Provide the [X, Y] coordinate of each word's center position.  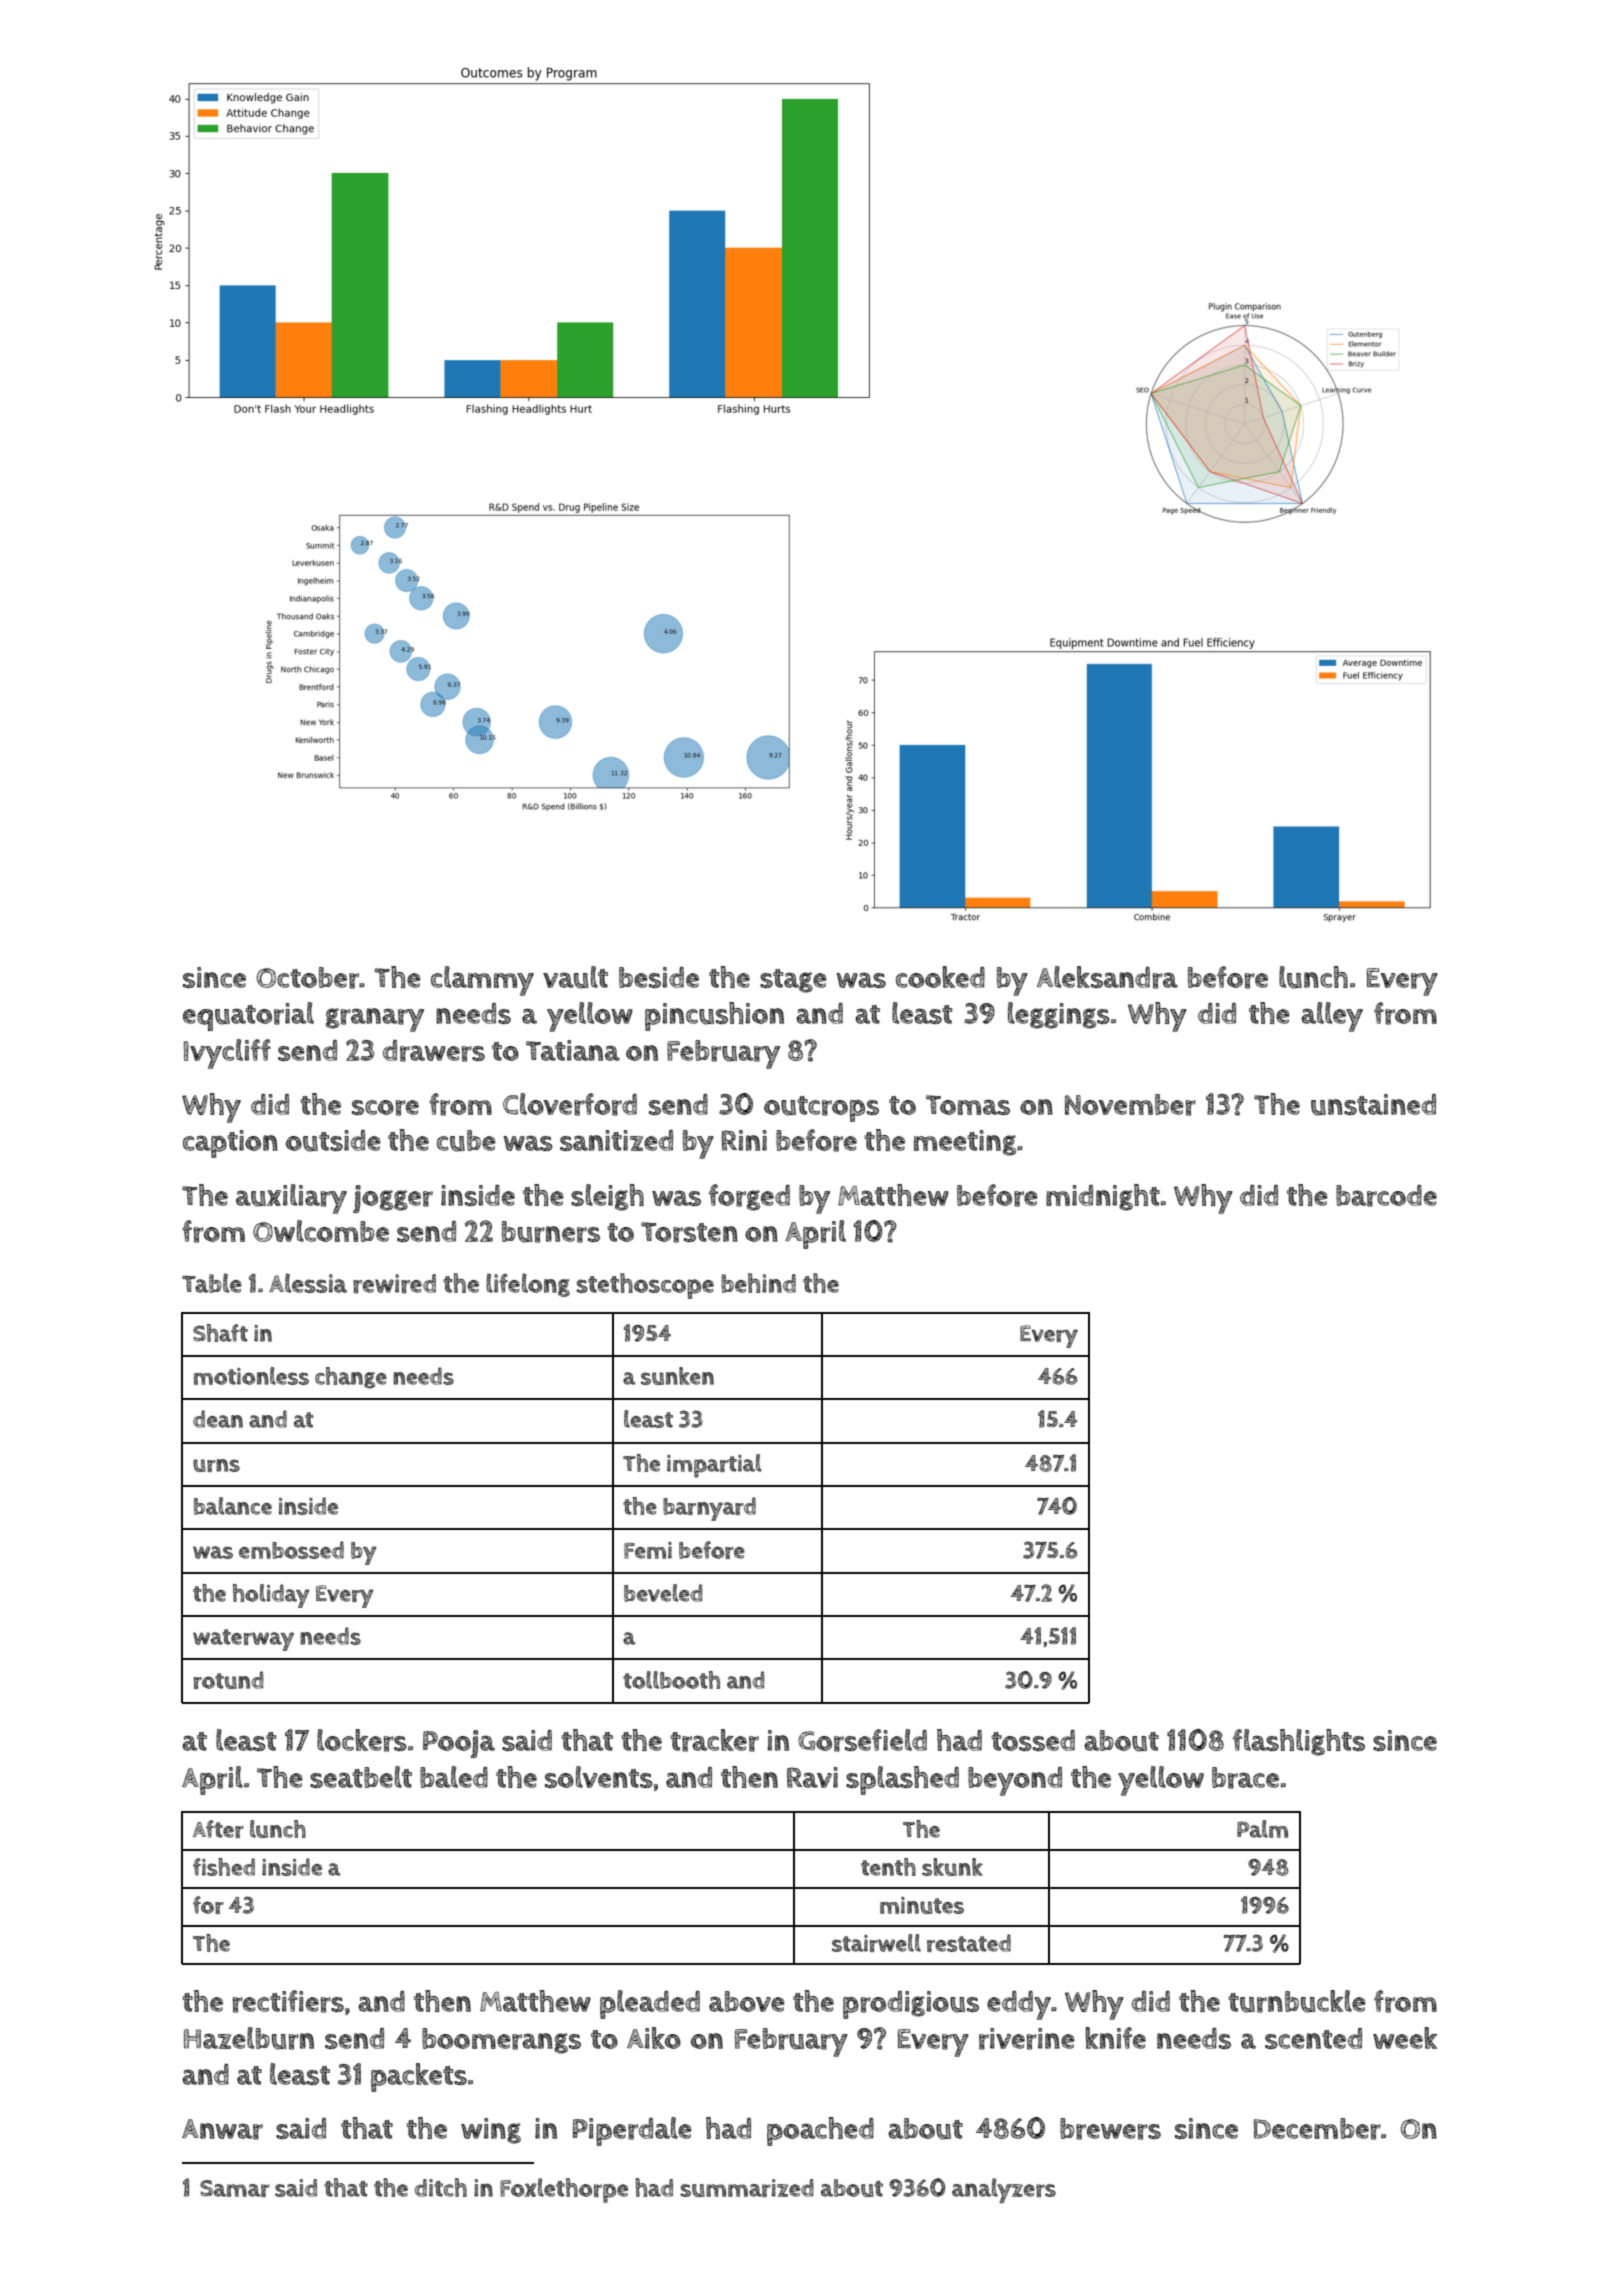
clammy [482, 981]
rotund [229, 1680]
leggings [1059, 1015]
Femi [648, 1550]
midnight [1103, 1197]
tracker [714, 1740]
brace [1245, 1778]
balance [233, 1506]
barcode [1386, 1196]
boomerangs [501, 2041]
